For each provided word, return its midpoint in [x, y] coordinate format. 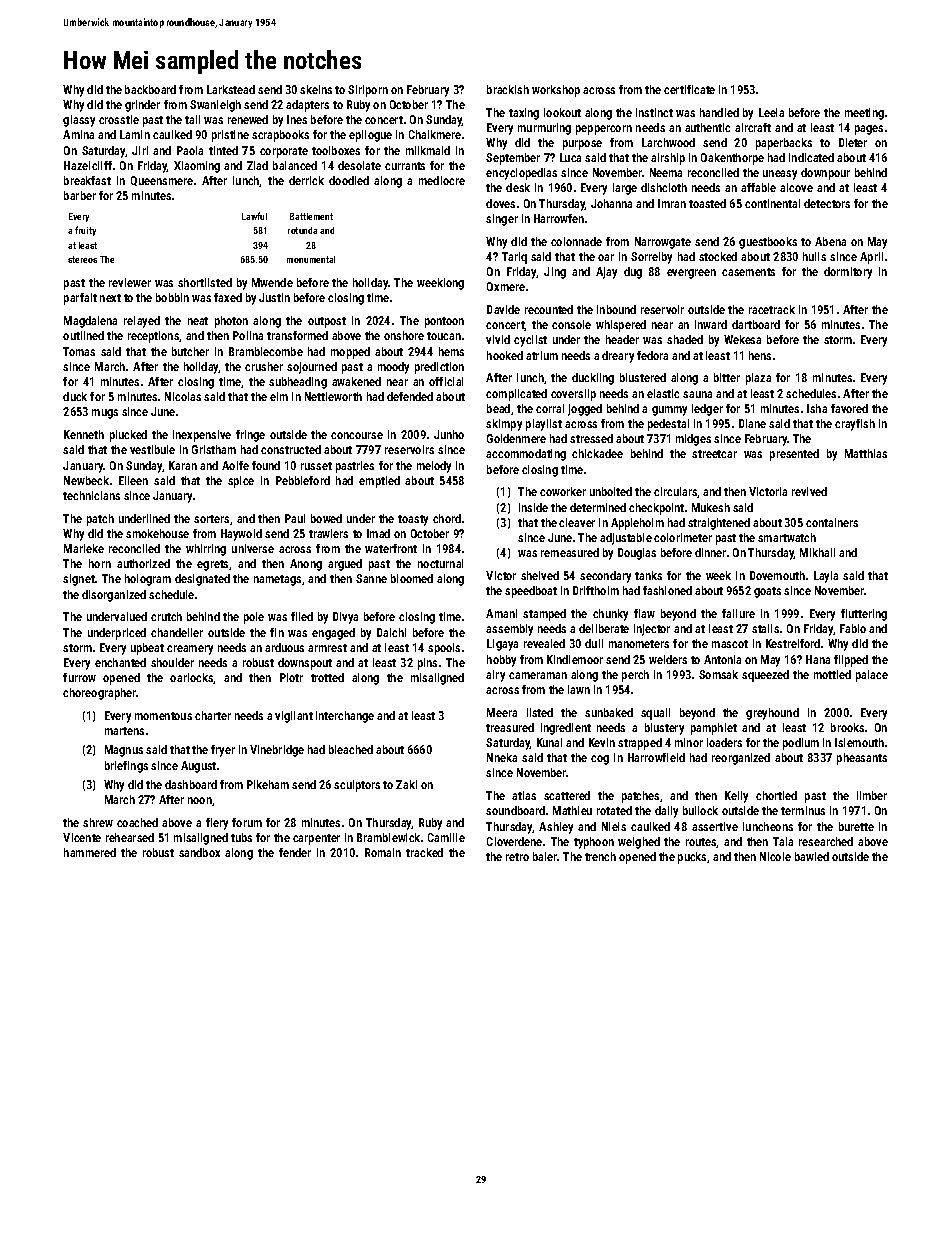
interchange [345, 717]
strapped [640, 744]
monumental [311, 259]
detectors [827, 203]
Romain [383, 852]
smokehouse [157, 533]
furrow [79, 677]
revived [809, 491]
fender [295, 852]
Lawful [254, 216]
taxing [524, 114]
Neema [666, 172]
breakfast [87, 180]
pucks [692, 858]
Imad [378, 533]
